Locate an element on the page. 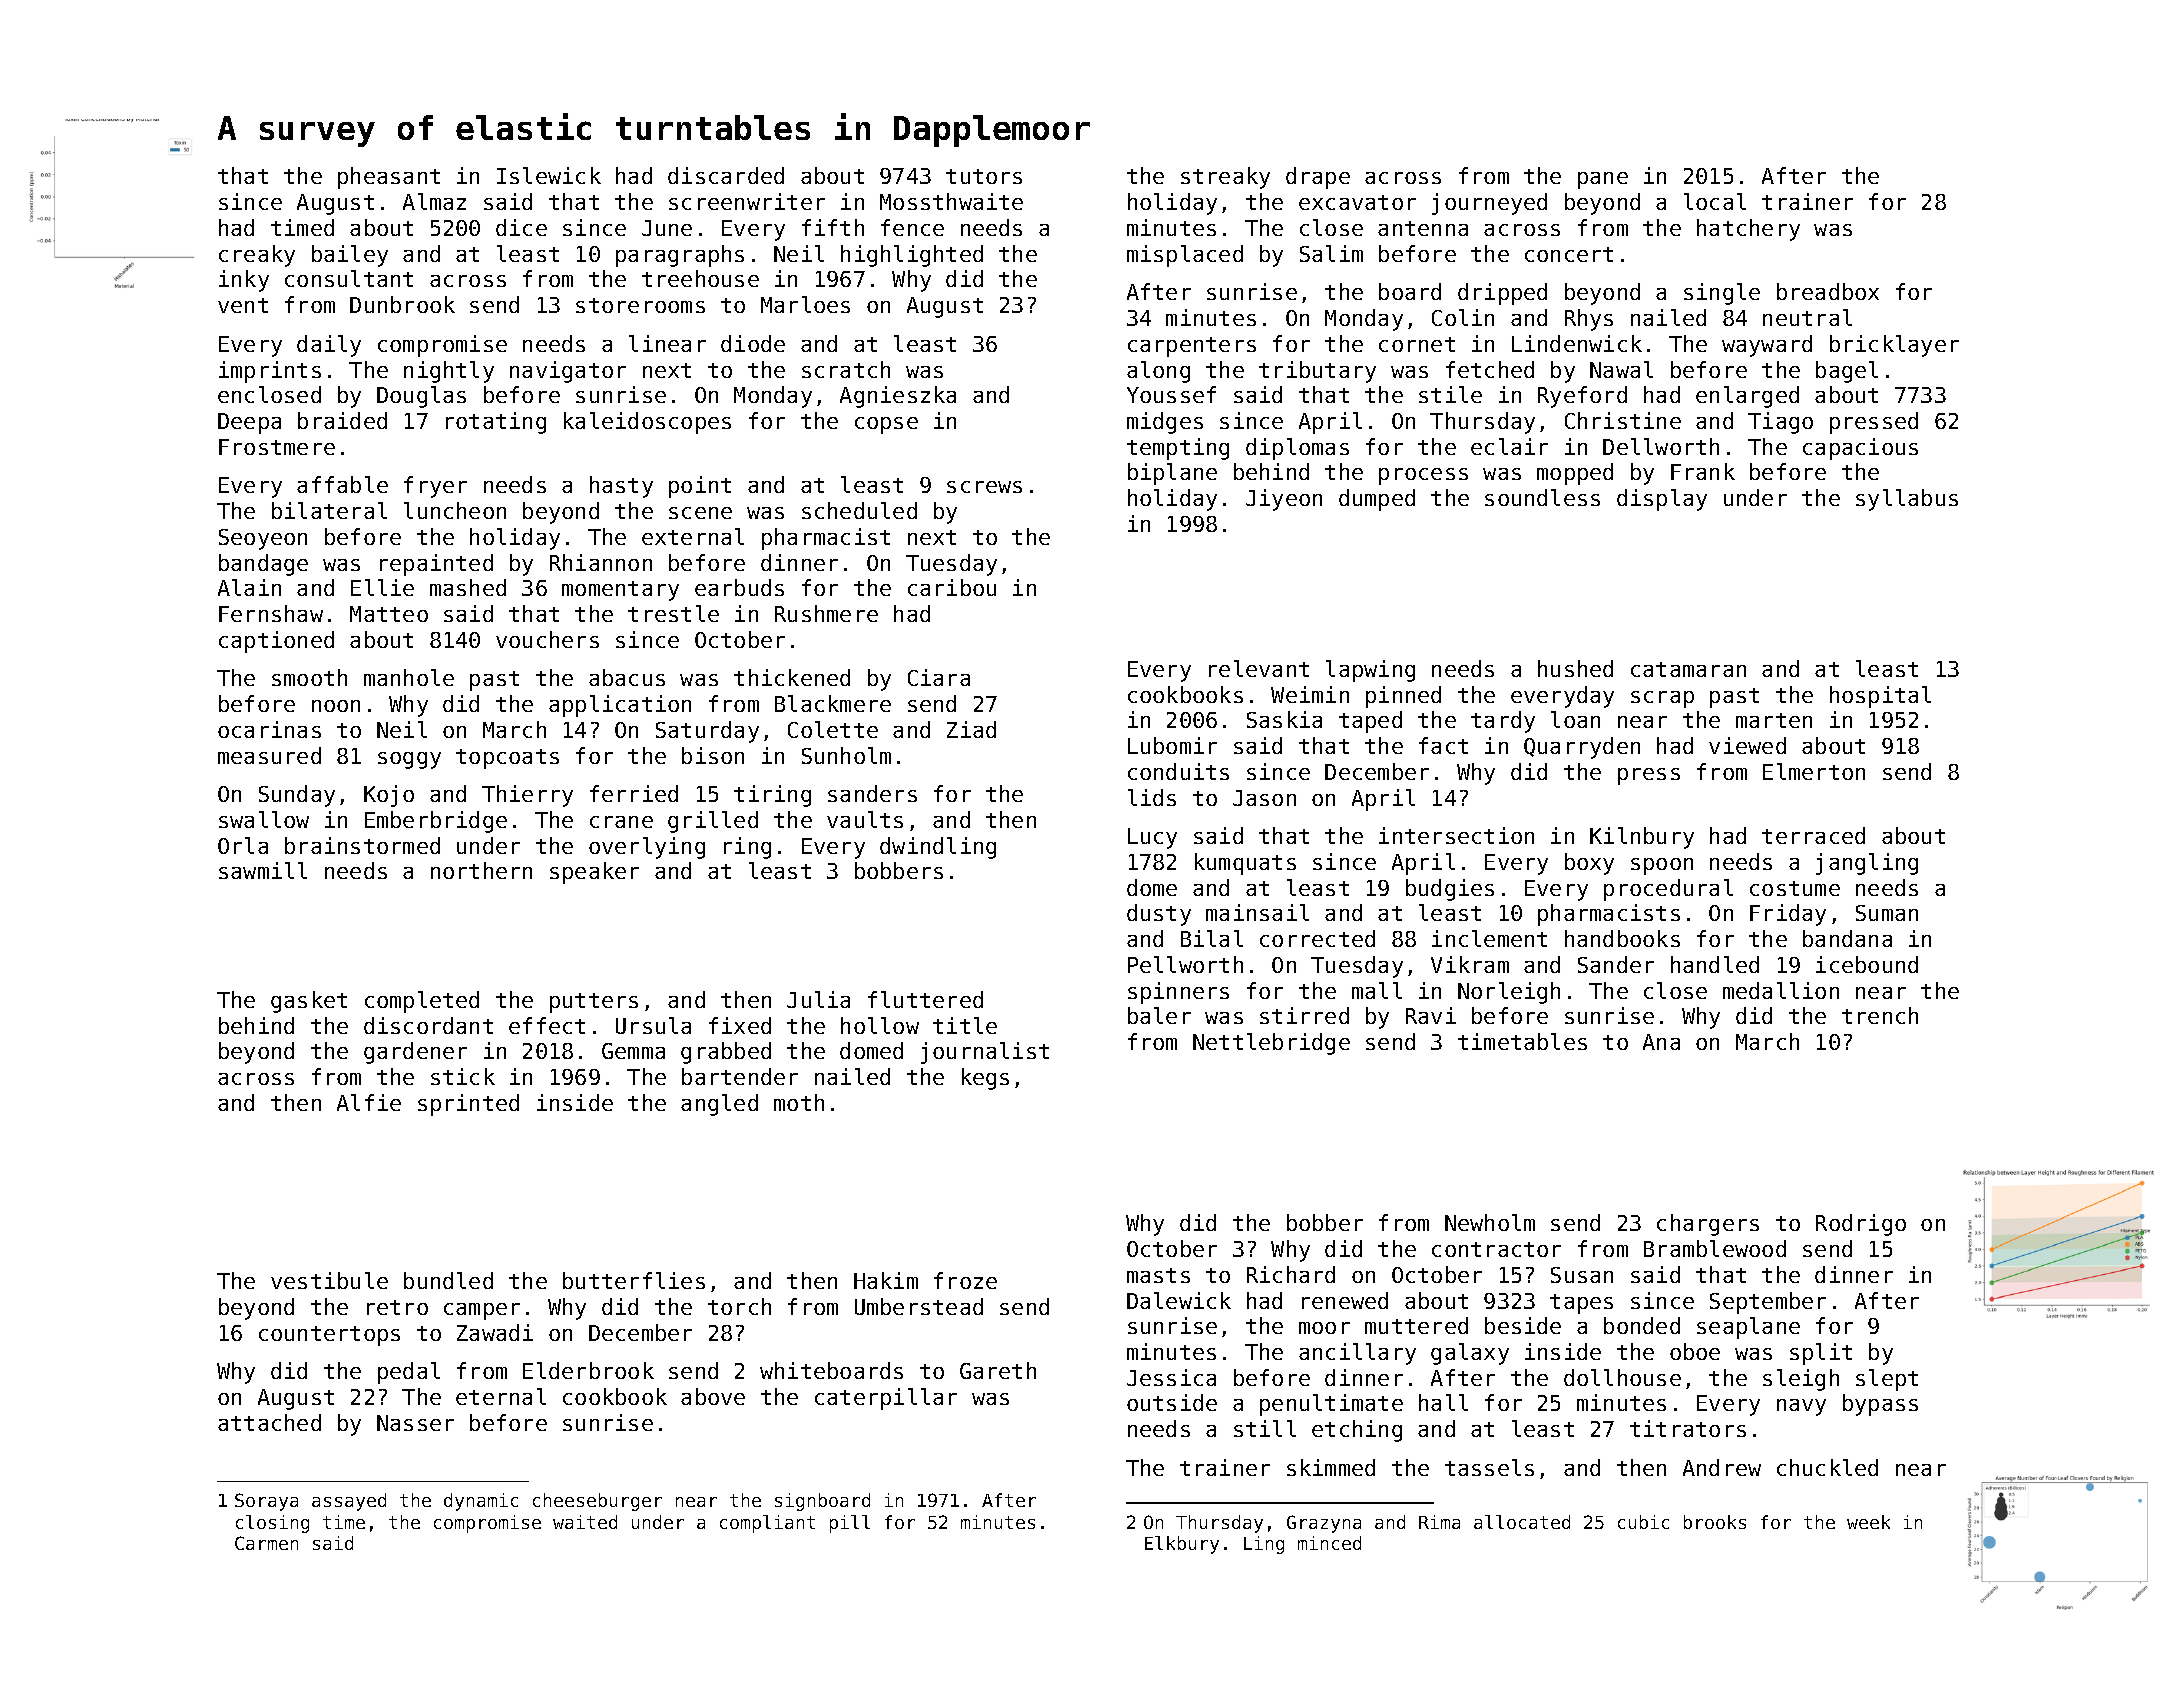 The image size is (2178, 1683). waited is located at coordinates (585, 1522).
